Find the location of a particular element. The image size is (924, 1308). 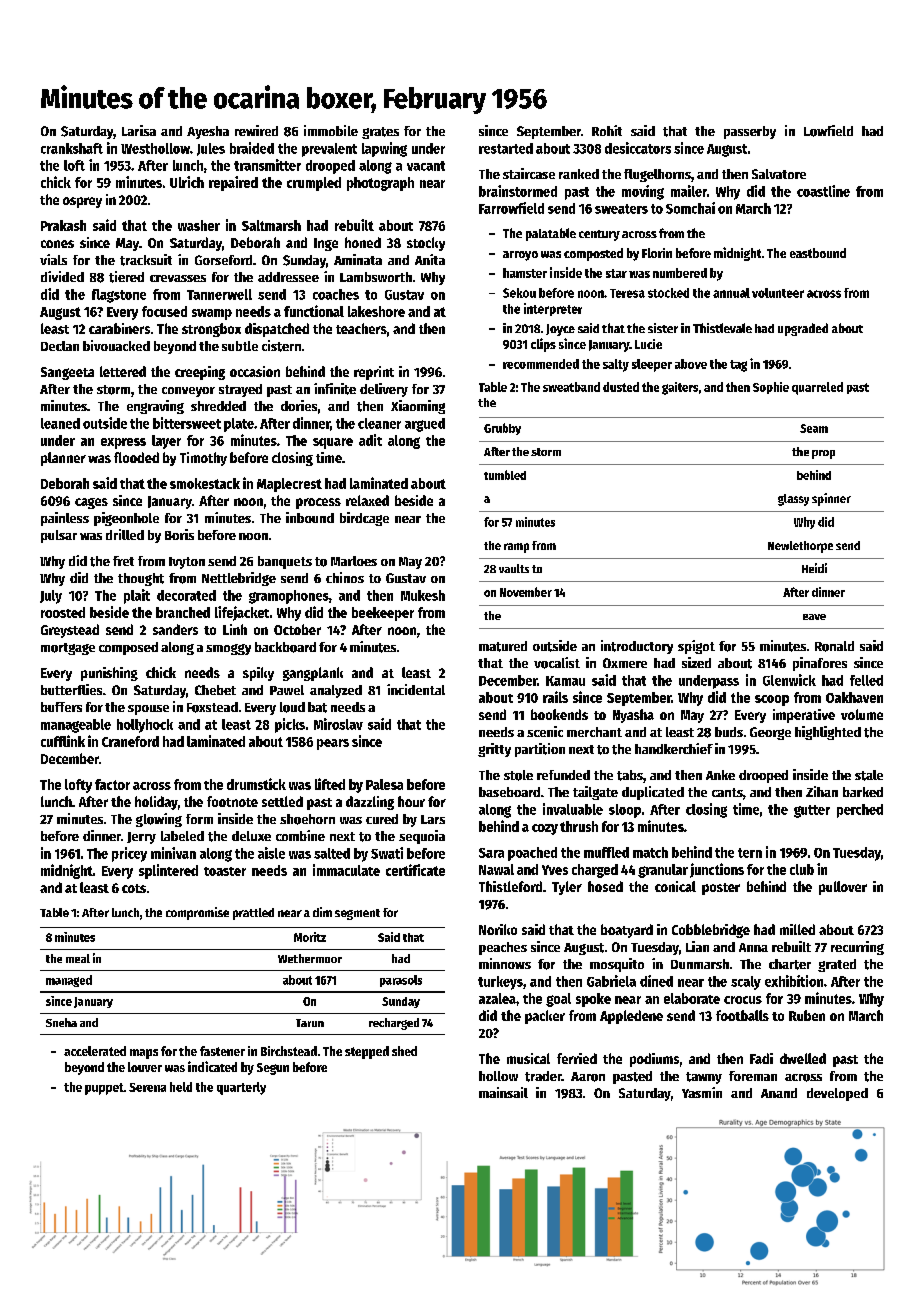

Sangeeta is located at coordinates (67, 373).
